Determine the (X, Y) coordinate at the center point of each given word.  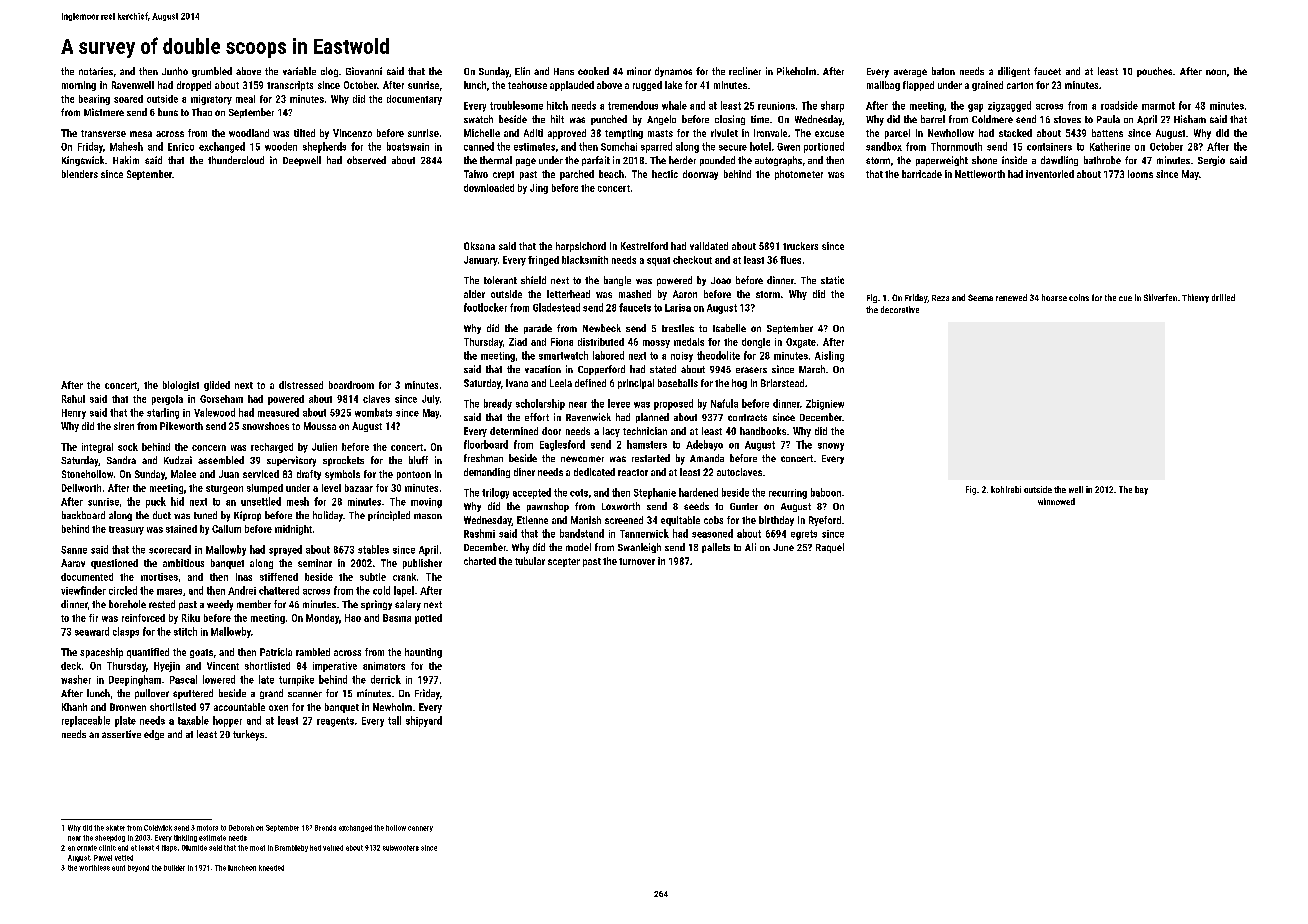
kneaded (271, 868)
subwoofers (401, 848)
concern (209, 448)
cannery (420, 829)
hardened (698, 492)
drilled (1223, 297)
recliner (745, 71)
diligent (1014, 72)
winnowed (1056, 501)
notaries (96, 71)
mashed (635, 294)
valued (333, 848)
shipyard (424, 721)
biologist (181, 386)
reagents (335, 722)
